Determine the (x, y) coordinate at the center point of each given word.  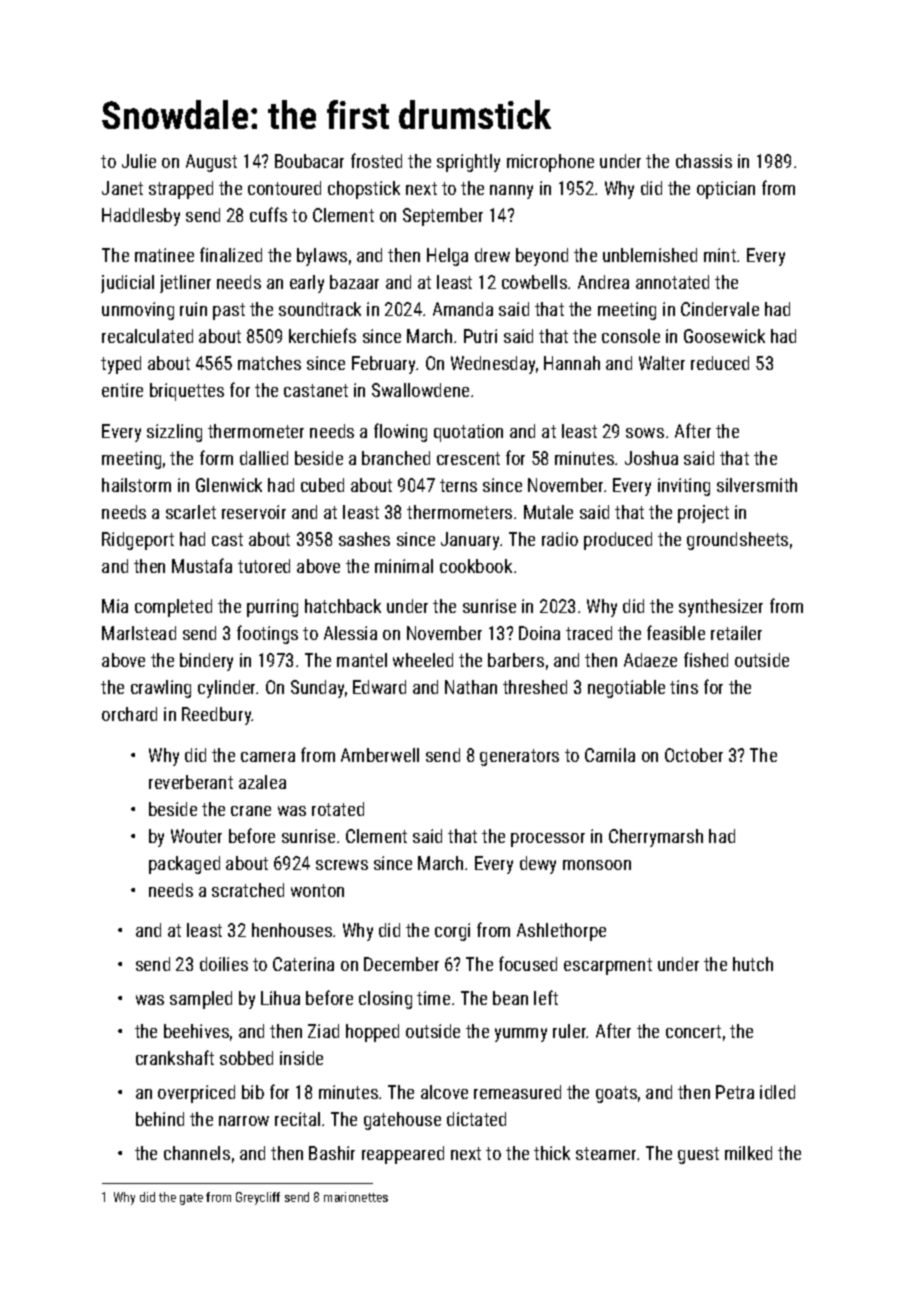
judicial (127, 284)
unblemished (650, 255)
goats (616, 1094)
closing (385, 1000)
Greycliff (258, 1198)
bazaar (354, 282)
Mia (115, 606)
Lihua (280, 998)
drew (492, 255)
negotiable (626, 689)
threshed (535, 687)
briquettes (187, 392)
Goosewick (724, 336)
